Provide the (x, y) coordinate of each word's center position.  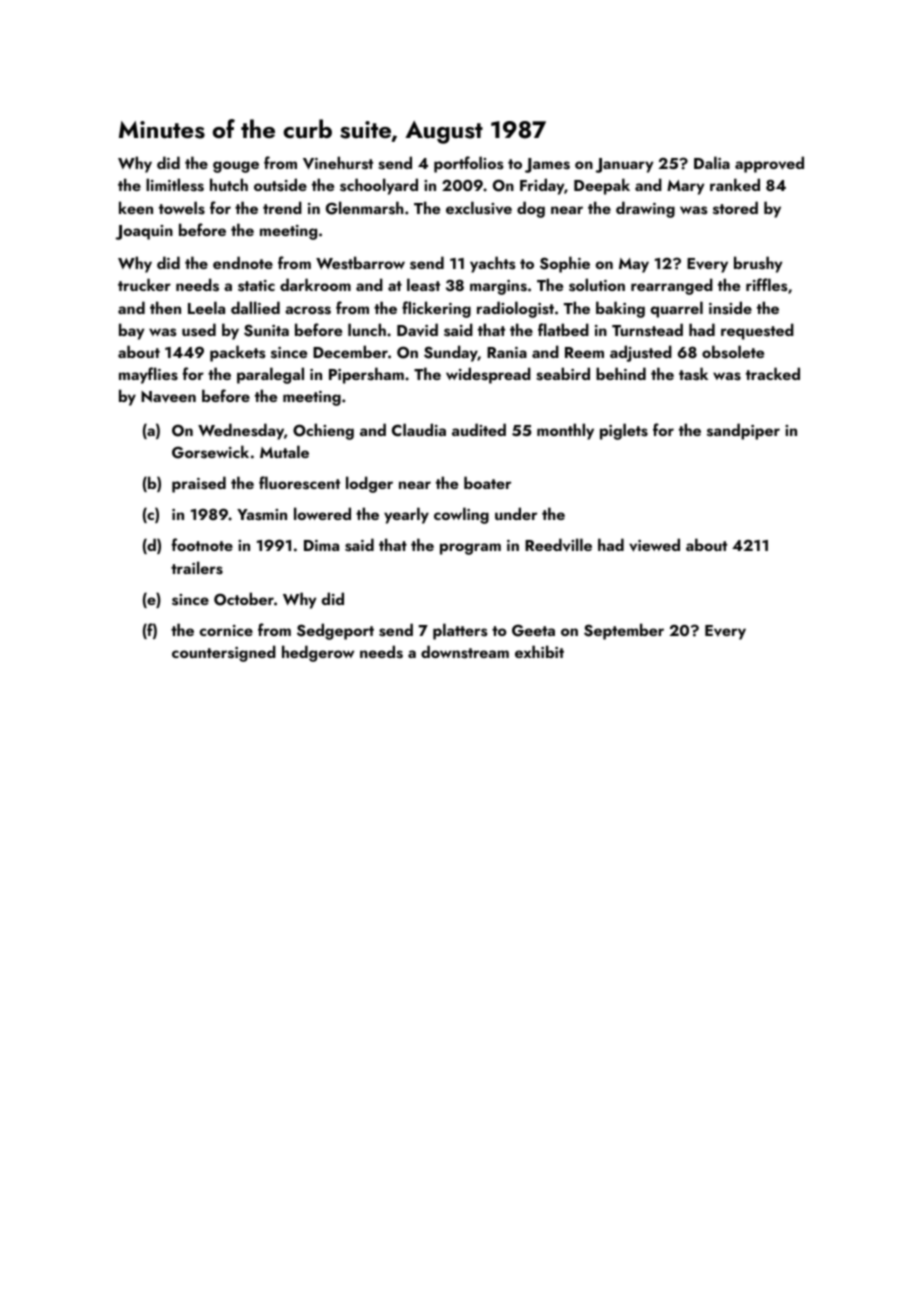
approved (769, 164)
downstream (465, 652)
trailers (197, 568)
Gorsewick (210, 452)
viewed (654, 545)
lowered (322, 513)
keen (136, 207)
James (547, 165)
